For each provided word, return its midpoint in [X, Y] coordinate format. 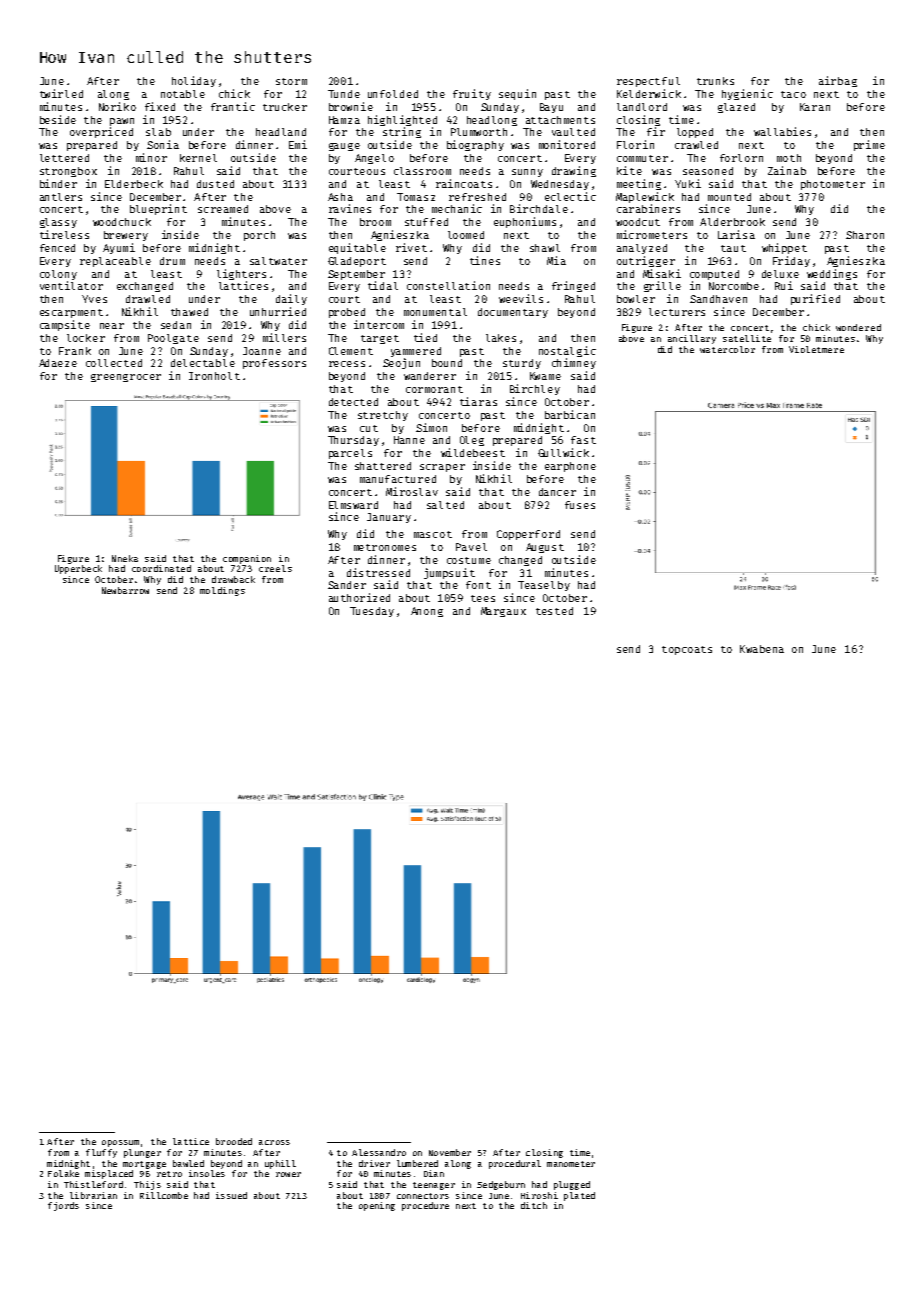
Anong [427, 612]
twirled [61, 93]
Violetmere [816, 349]
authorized [359, 597]
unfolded [393, 94]
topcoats [687, 650]
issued [231, 1195]
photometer [833, 185]
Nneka [125, 558]
